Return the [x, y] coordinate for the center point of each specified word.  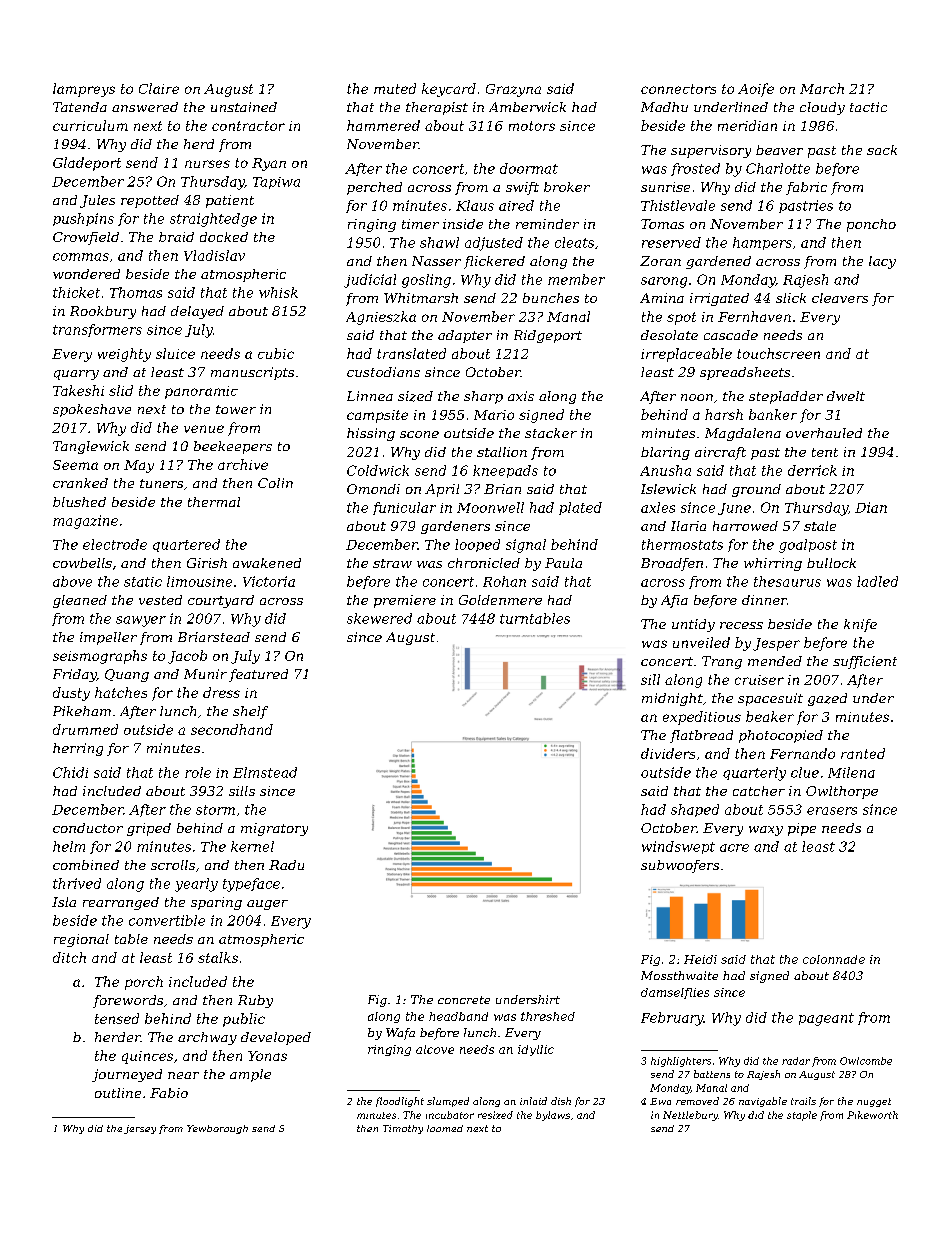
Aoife [756, 90]
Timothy [403, 1129]
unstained [244, 107]
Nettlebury [690, 1116]
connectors [678, 89]
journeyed [127, 1075]
